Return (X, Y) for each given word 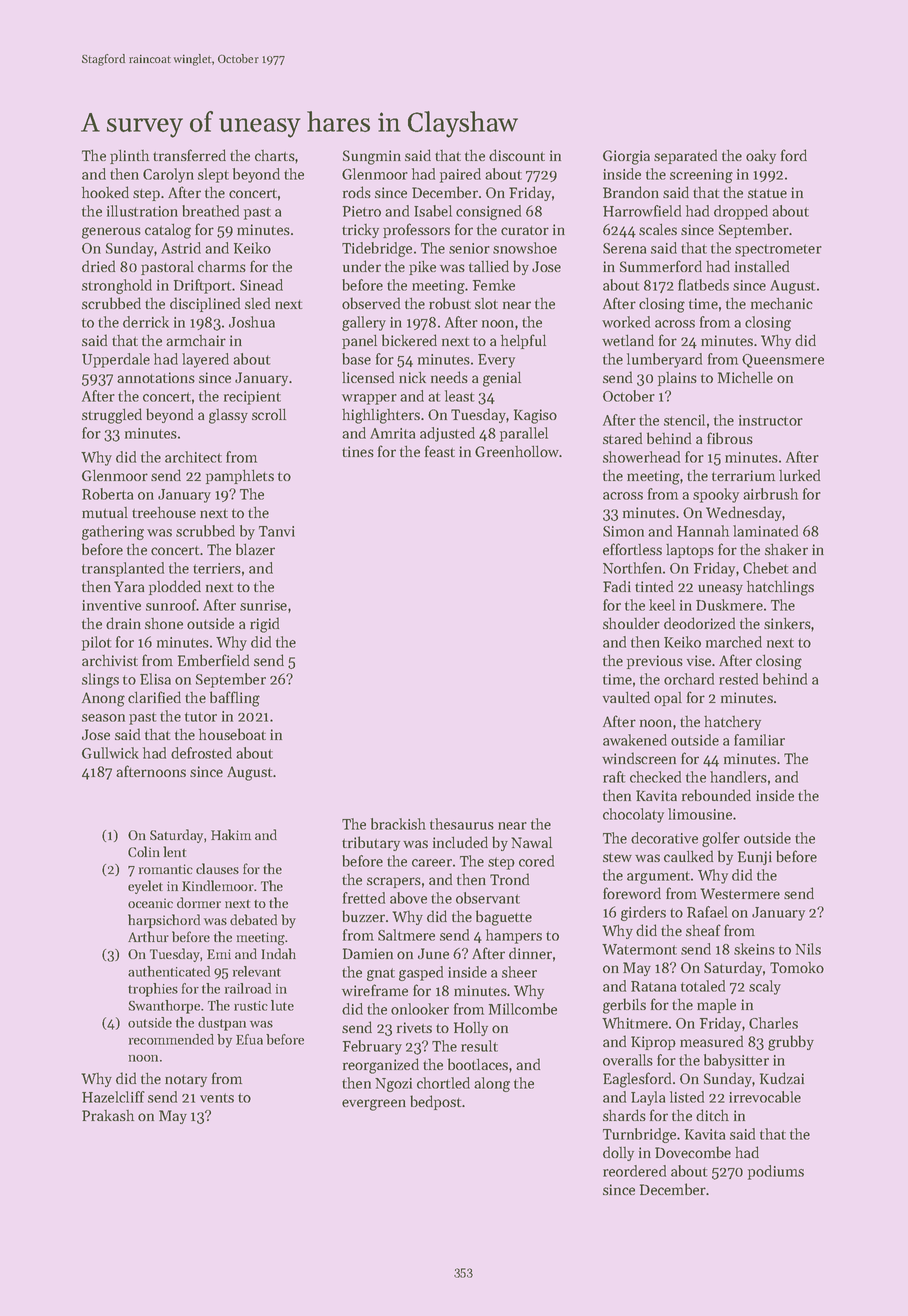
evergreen (374, 1105)
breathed (210, 211)
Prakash (108, 1115)
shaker (786, 549)
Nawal (531, 842)
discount (517, 155)
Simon (623, 531)
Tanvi (277, 531)
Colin (144, 851)
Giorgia (626, 157)
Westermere (740, 893)
